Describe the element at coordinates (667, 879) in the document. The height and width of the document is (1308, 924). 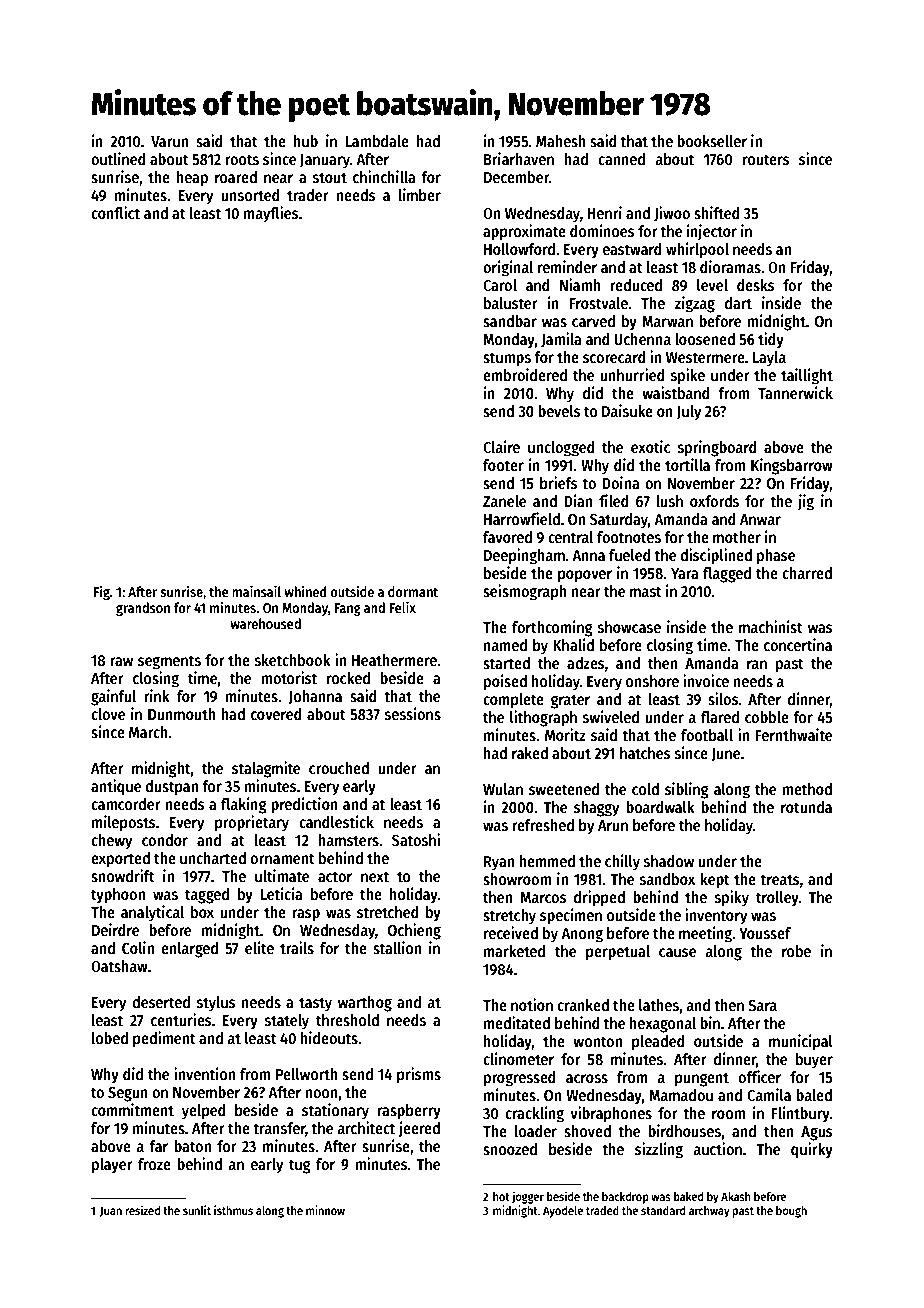
I see `sandbox` at that location.
